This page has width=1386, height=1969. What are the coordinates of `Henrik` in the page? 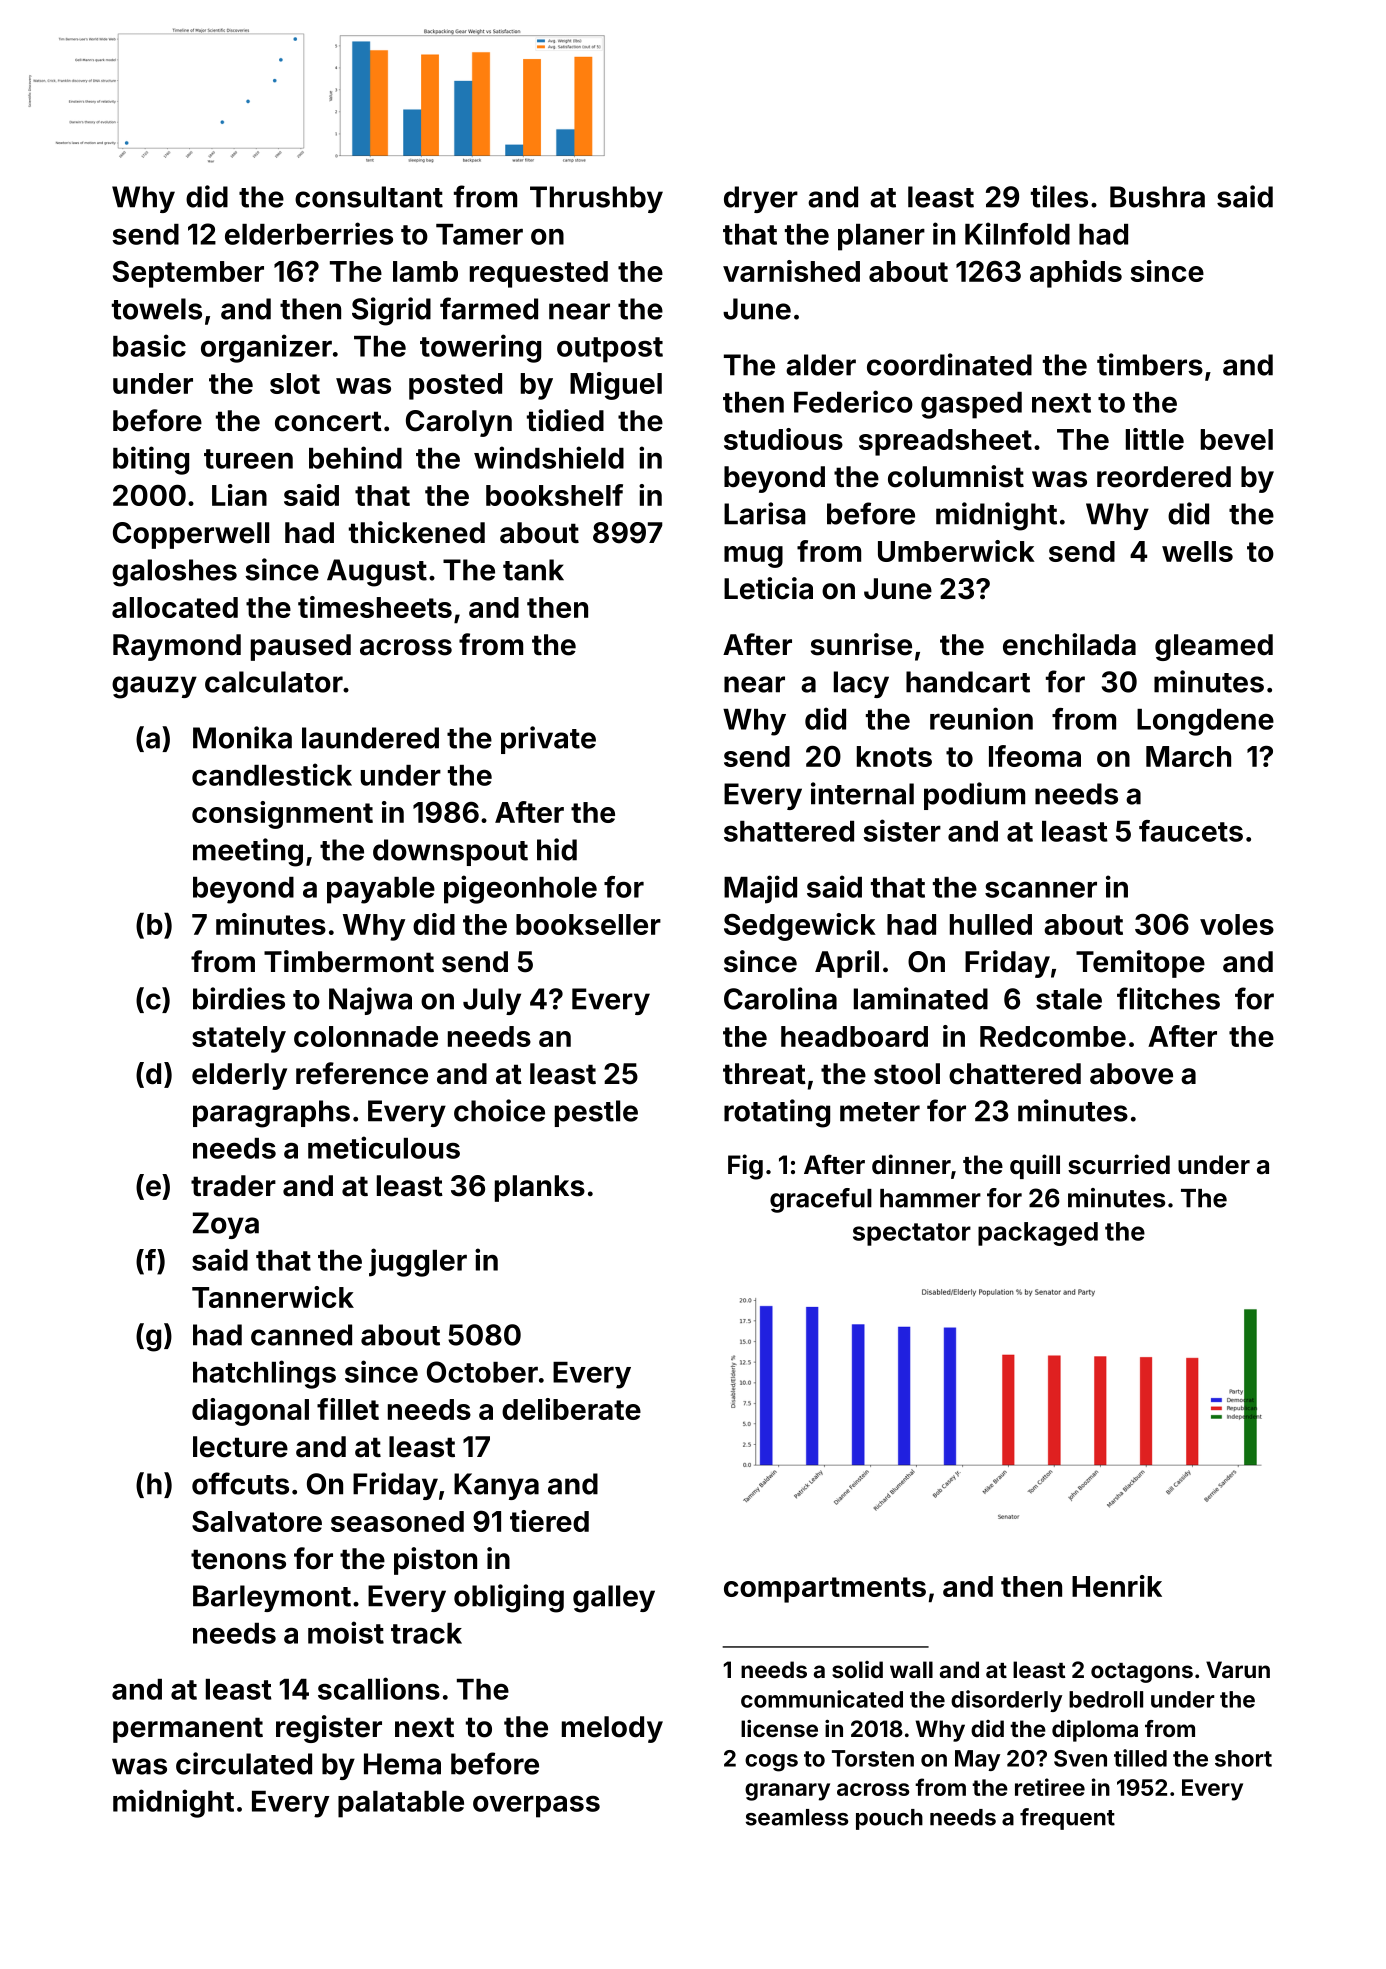 It's located at (1117, 1586).
